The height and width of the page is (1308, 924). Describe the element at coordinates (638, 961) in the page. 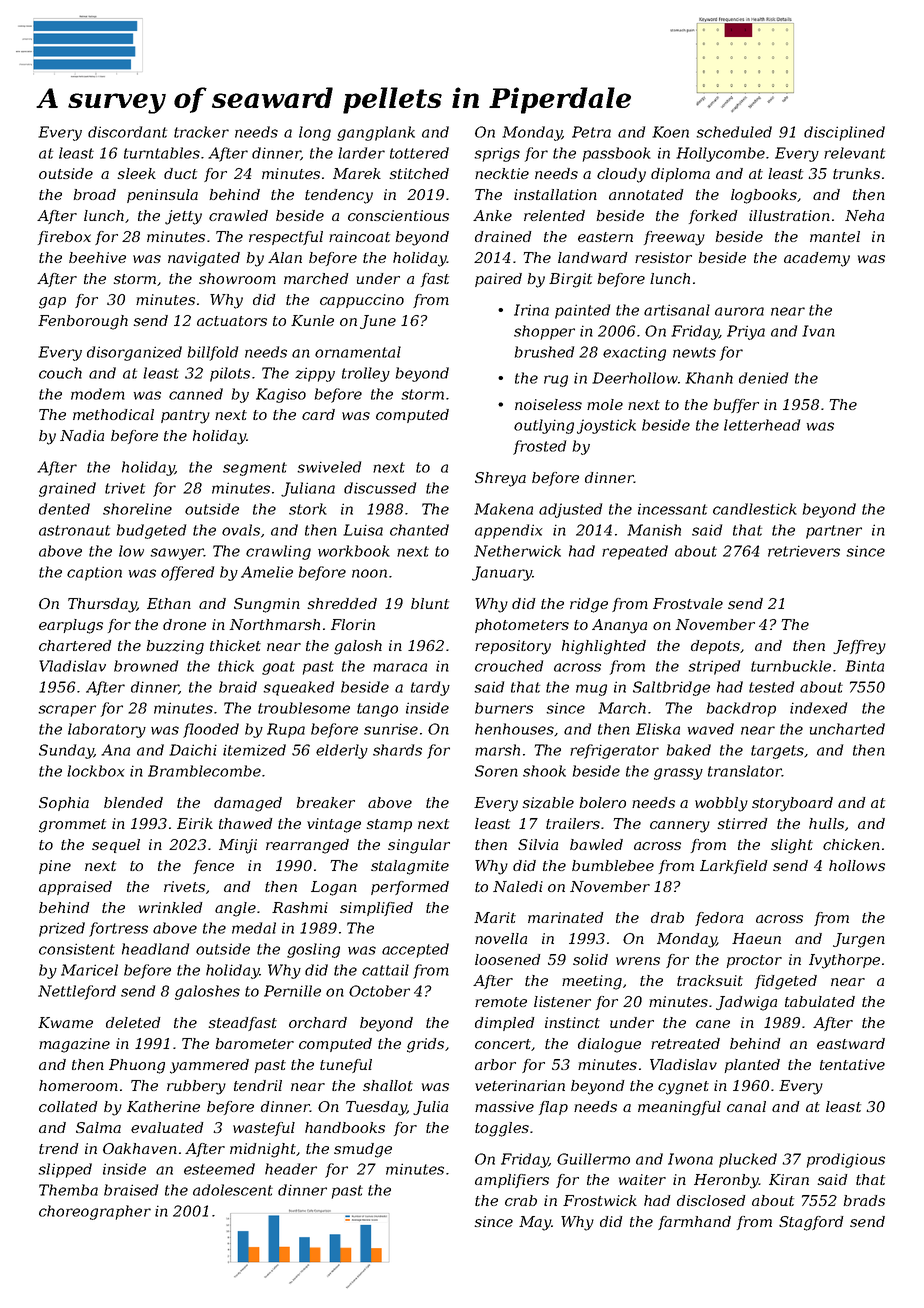

I see `wrens` at that location.
